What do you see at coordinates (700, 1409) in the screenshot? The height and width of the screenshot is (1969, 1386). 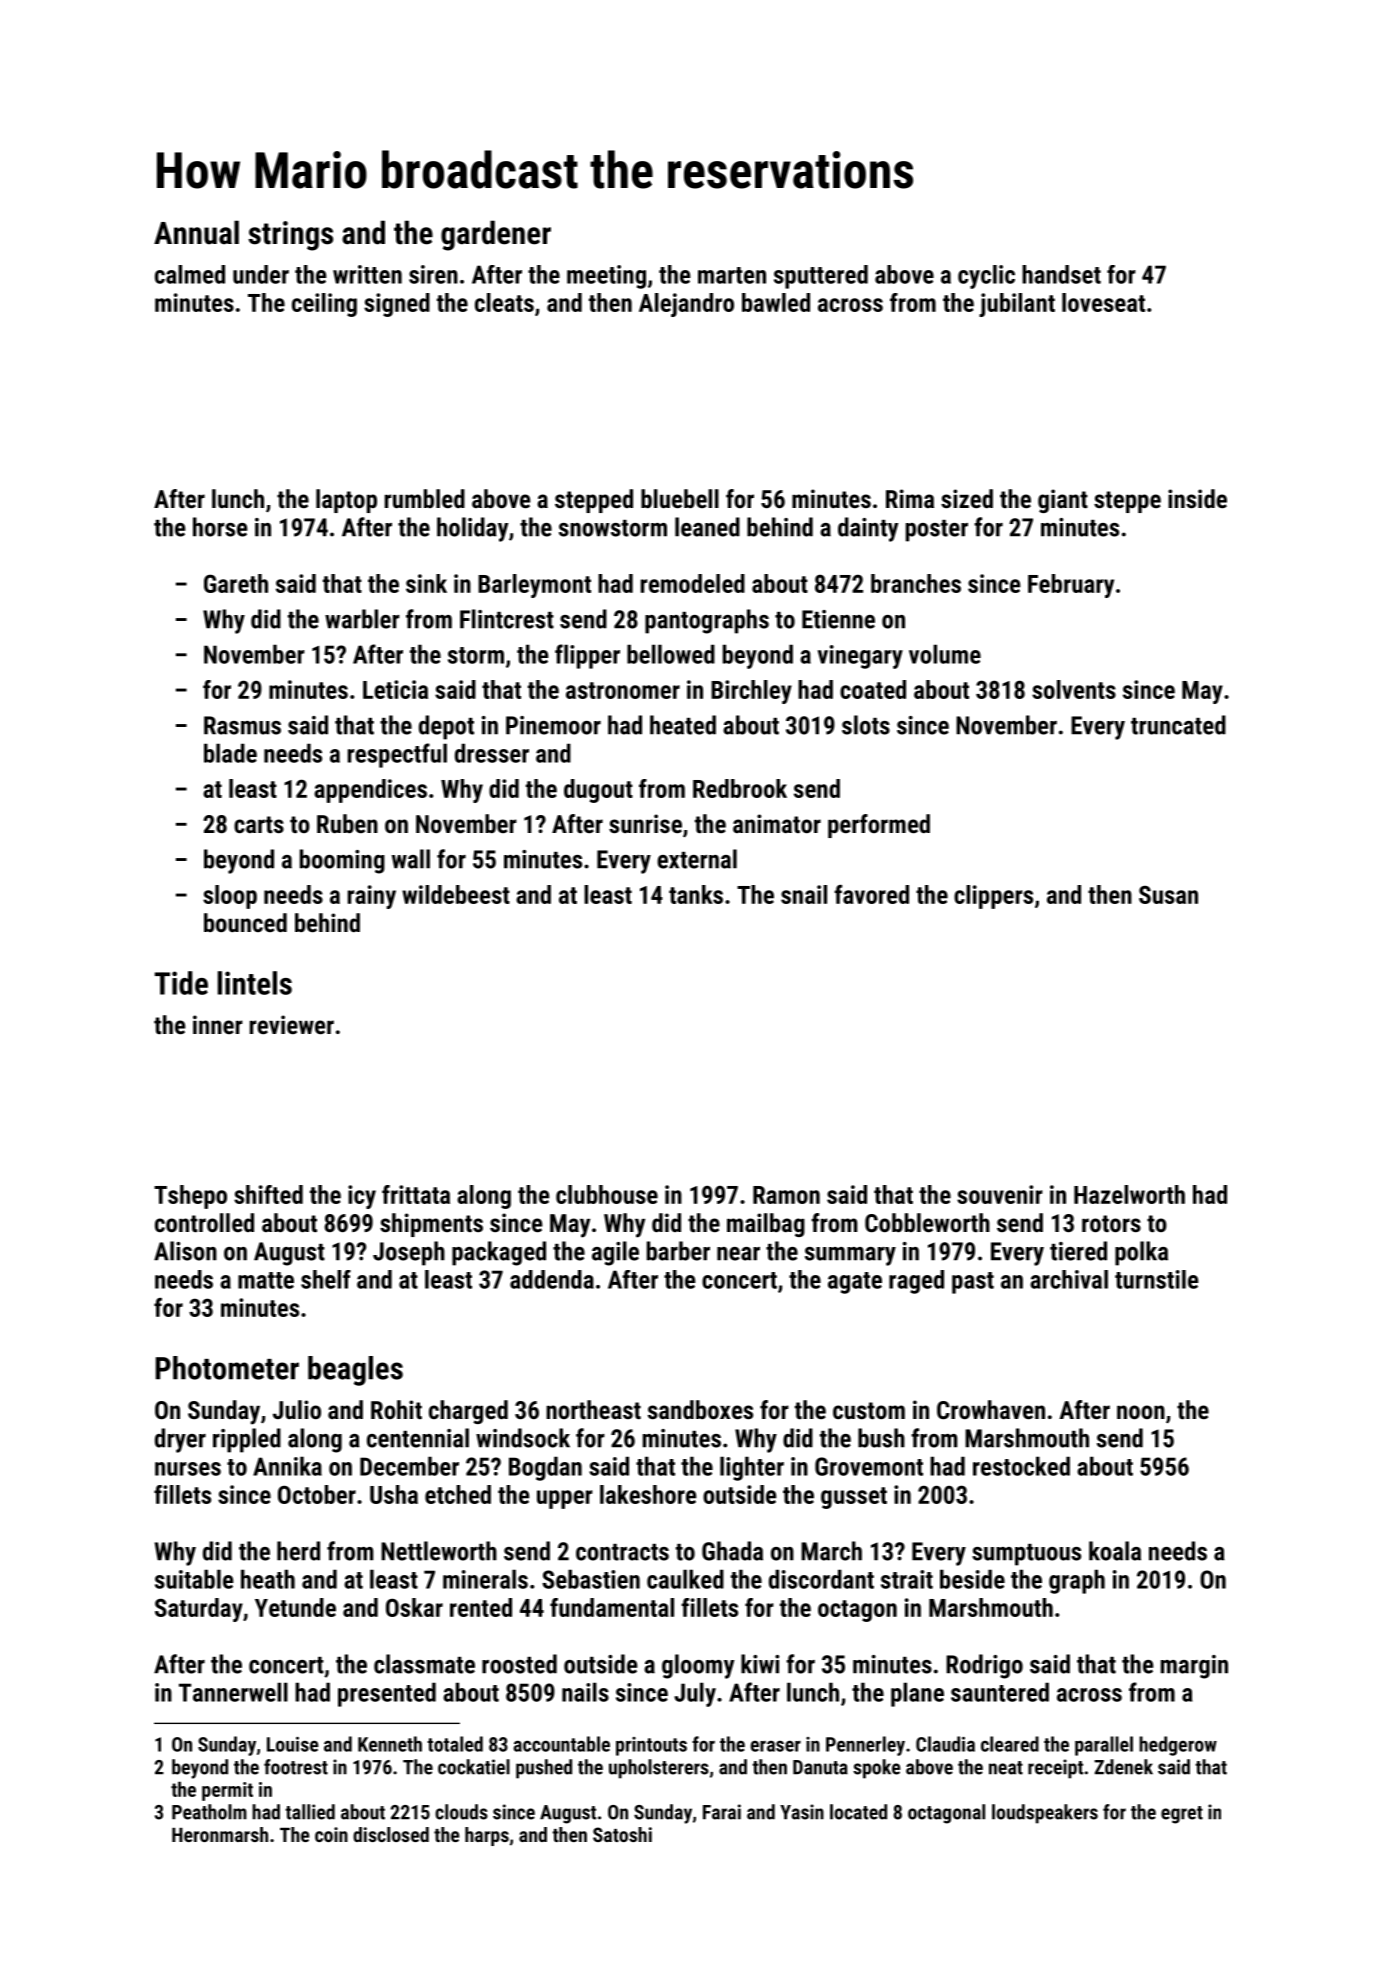 I see `sandboxes` at bounding box center [700, 1409].
